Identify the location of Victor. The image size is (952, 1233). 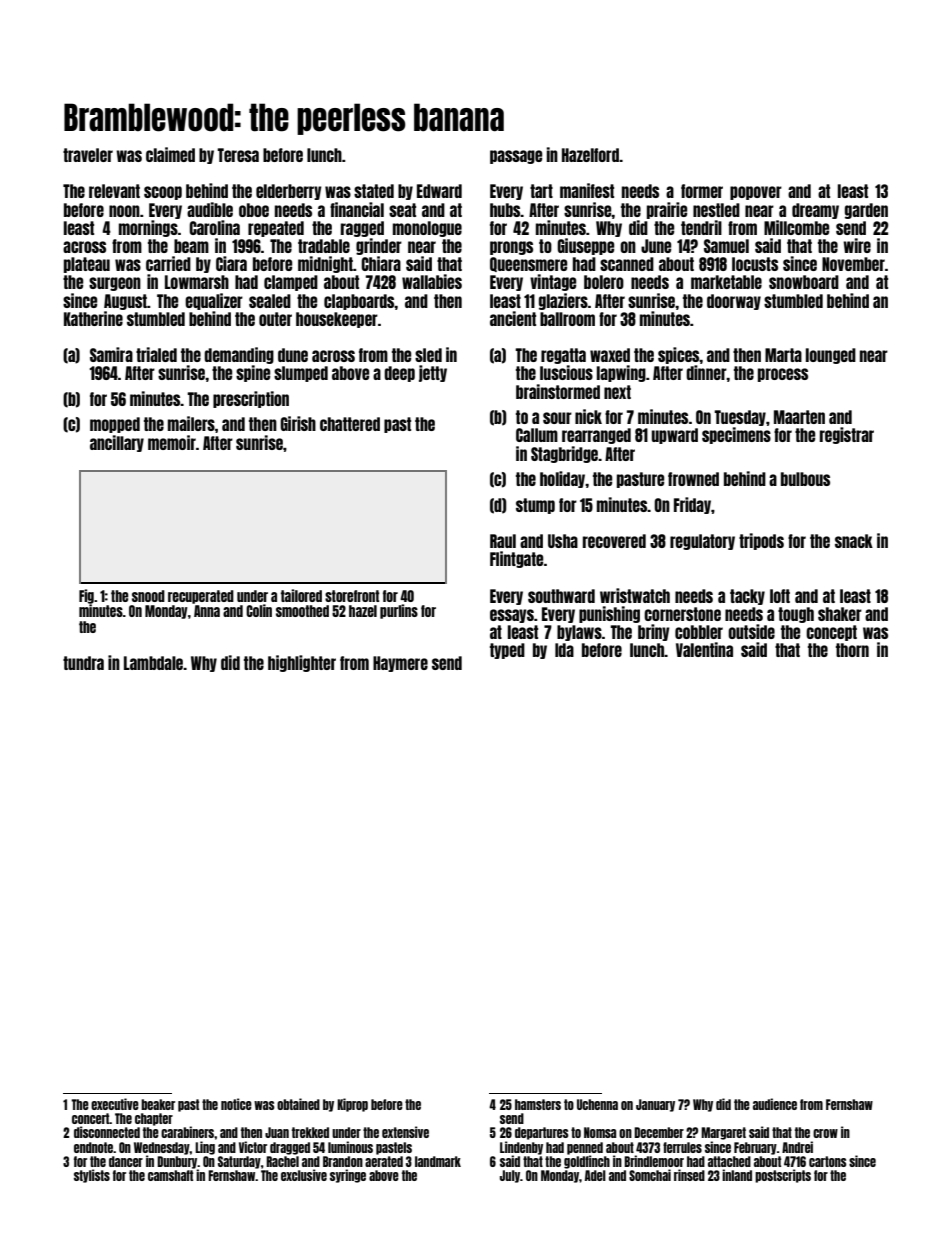
(253, 1147).
